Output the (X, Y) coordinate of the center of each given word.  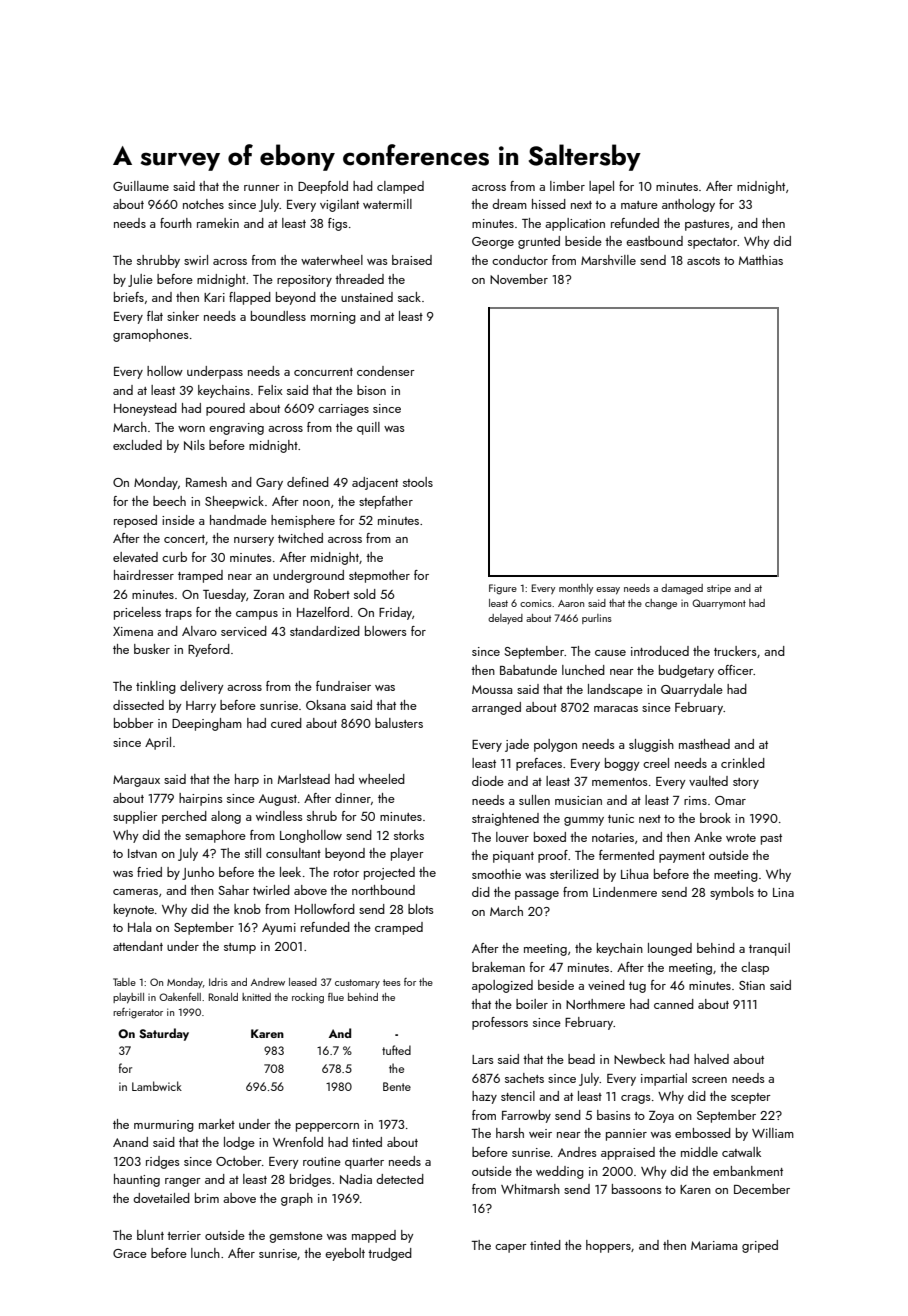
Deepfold (323, 187)
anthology (688, 205)
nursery (254, 541)
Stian (752, 985)
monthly (576, 589)
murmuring (164, 1126)
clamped (400, 187)
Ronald (223, 997)
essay (608, 591)
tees (392, 982)
